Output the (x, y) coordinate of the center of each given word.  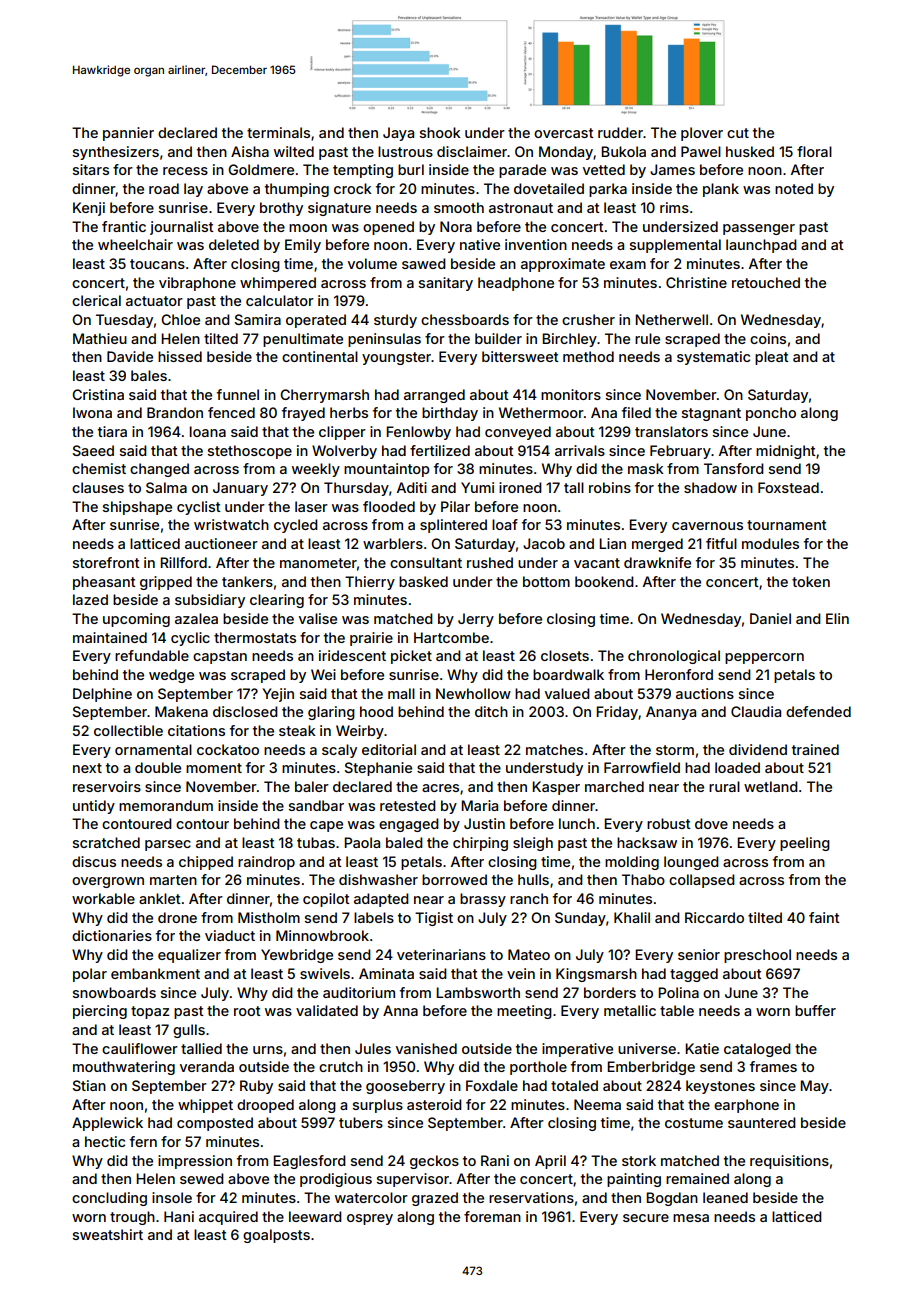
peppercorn (764, 658)
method (588, 356)
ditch (491, 711)
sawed (424, 263)
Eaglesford (309, 1162)
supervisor (413, 1180)
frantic (124, 226)
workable (103, 898)
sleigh (533, 844)
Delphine (102, 695)
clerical (96, 300)
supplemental (675, 246)
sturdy (395, 321)
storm (675, 750)
